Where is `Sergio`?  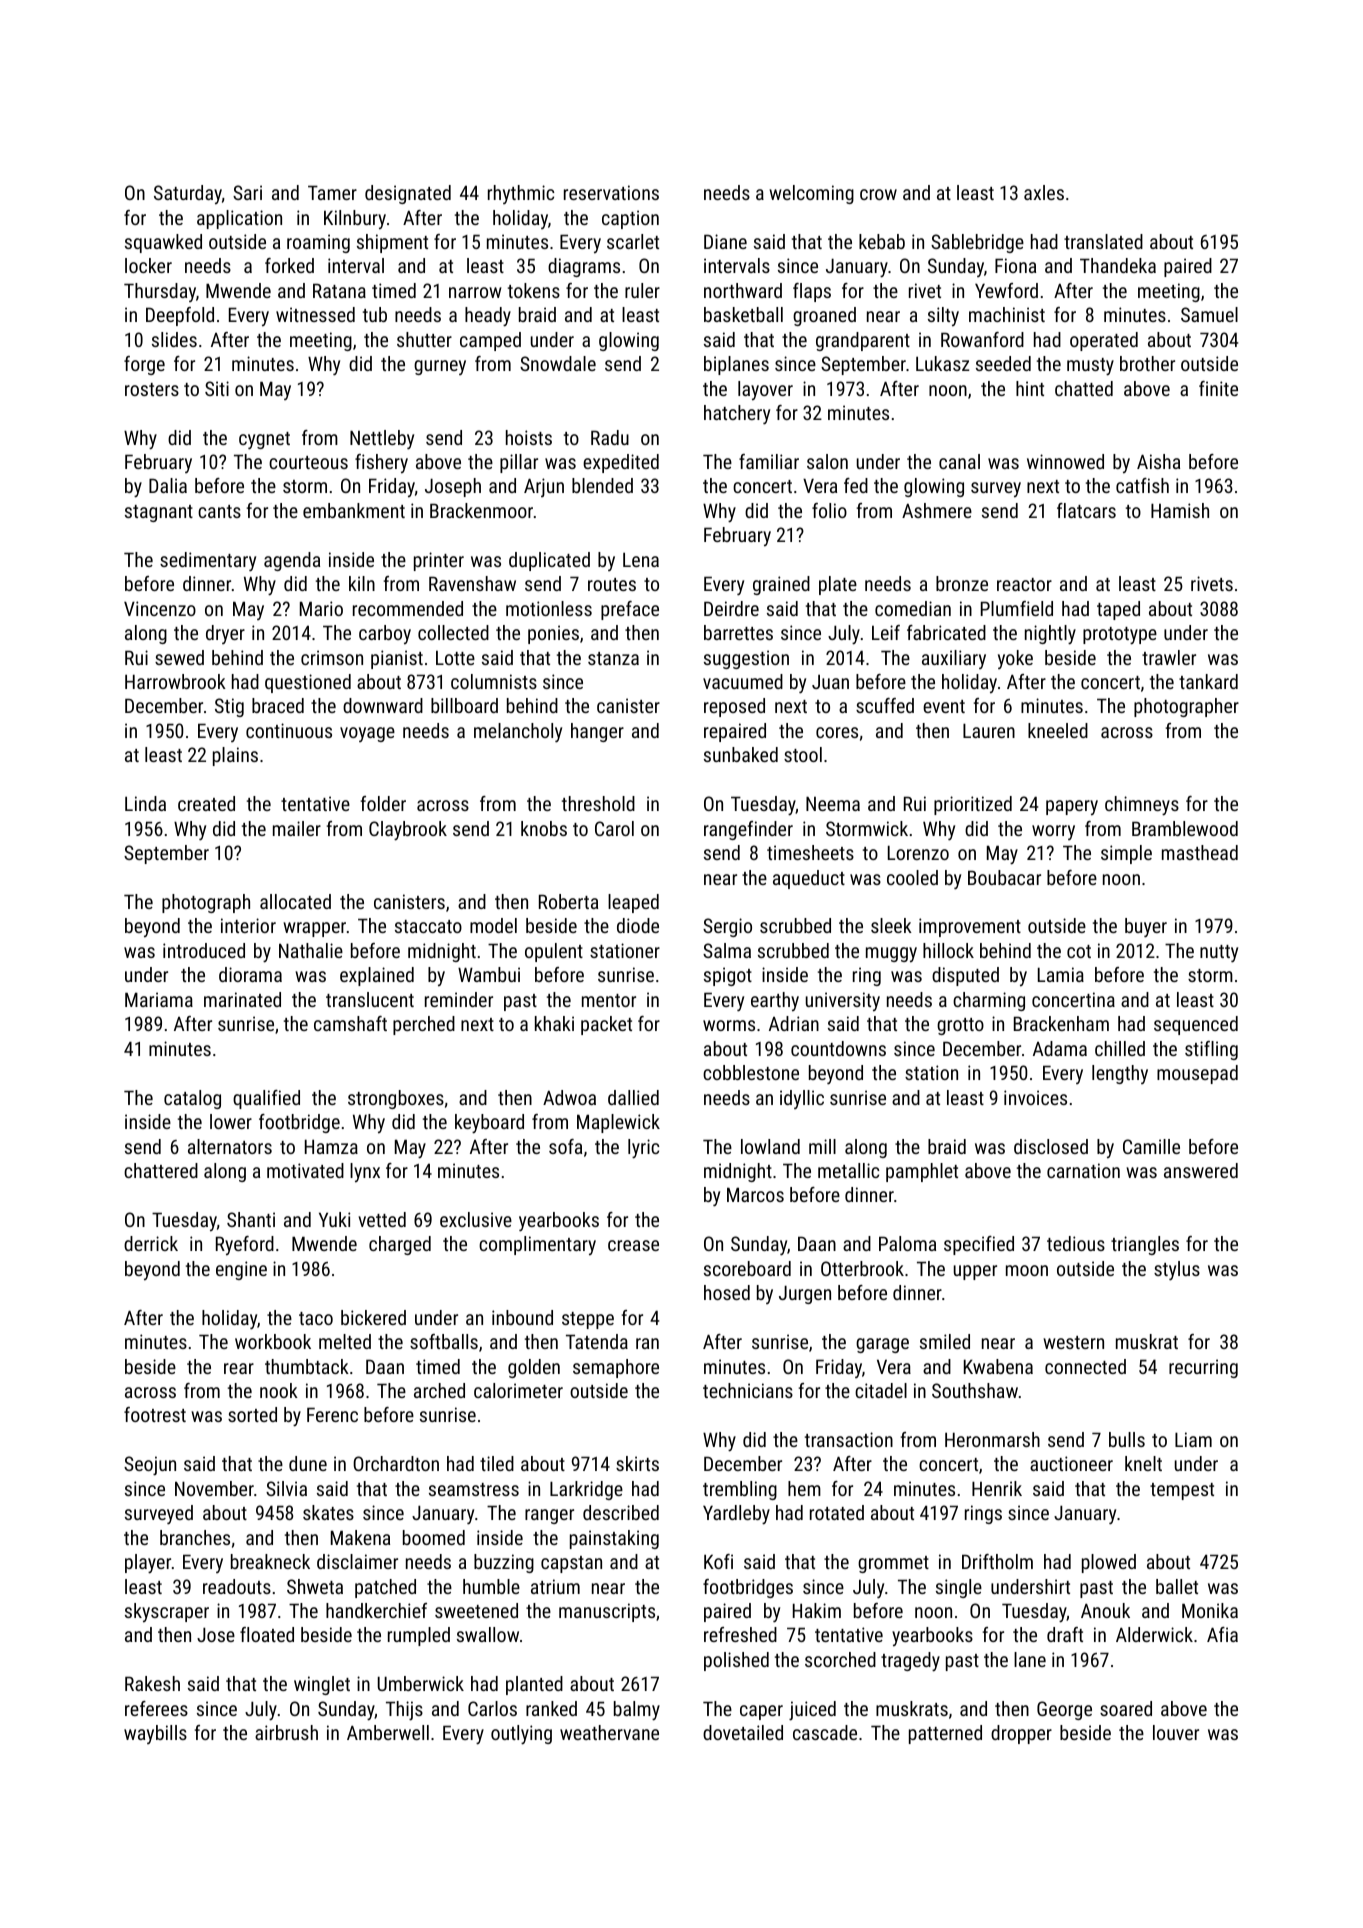
Sergio is located at coordinates (727, 927).
